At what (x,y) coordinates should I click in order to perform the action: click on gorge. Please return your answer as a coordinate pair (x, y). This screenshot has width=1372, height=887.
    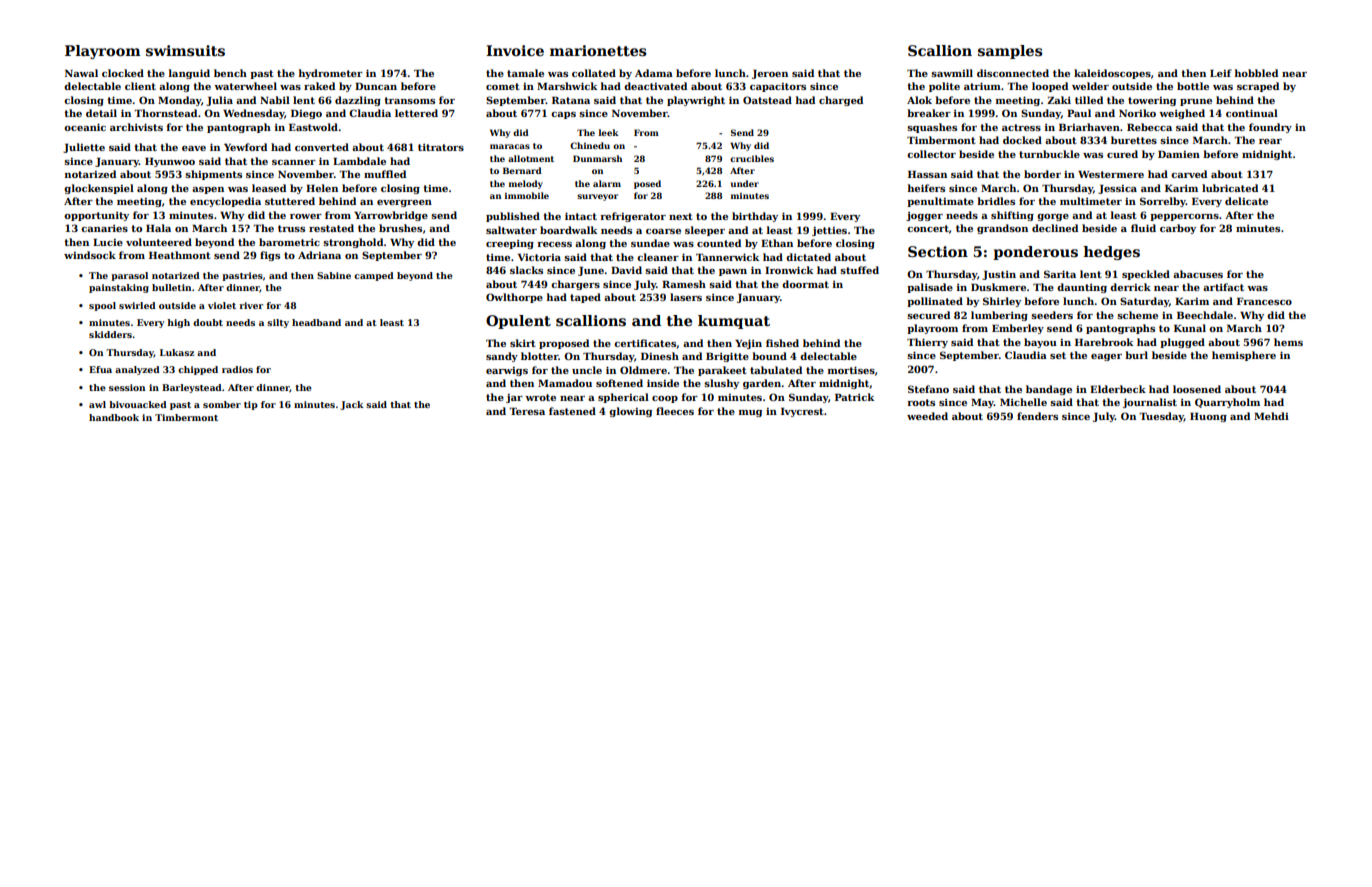
    Looking at the image, I should click on (1053, 217).
